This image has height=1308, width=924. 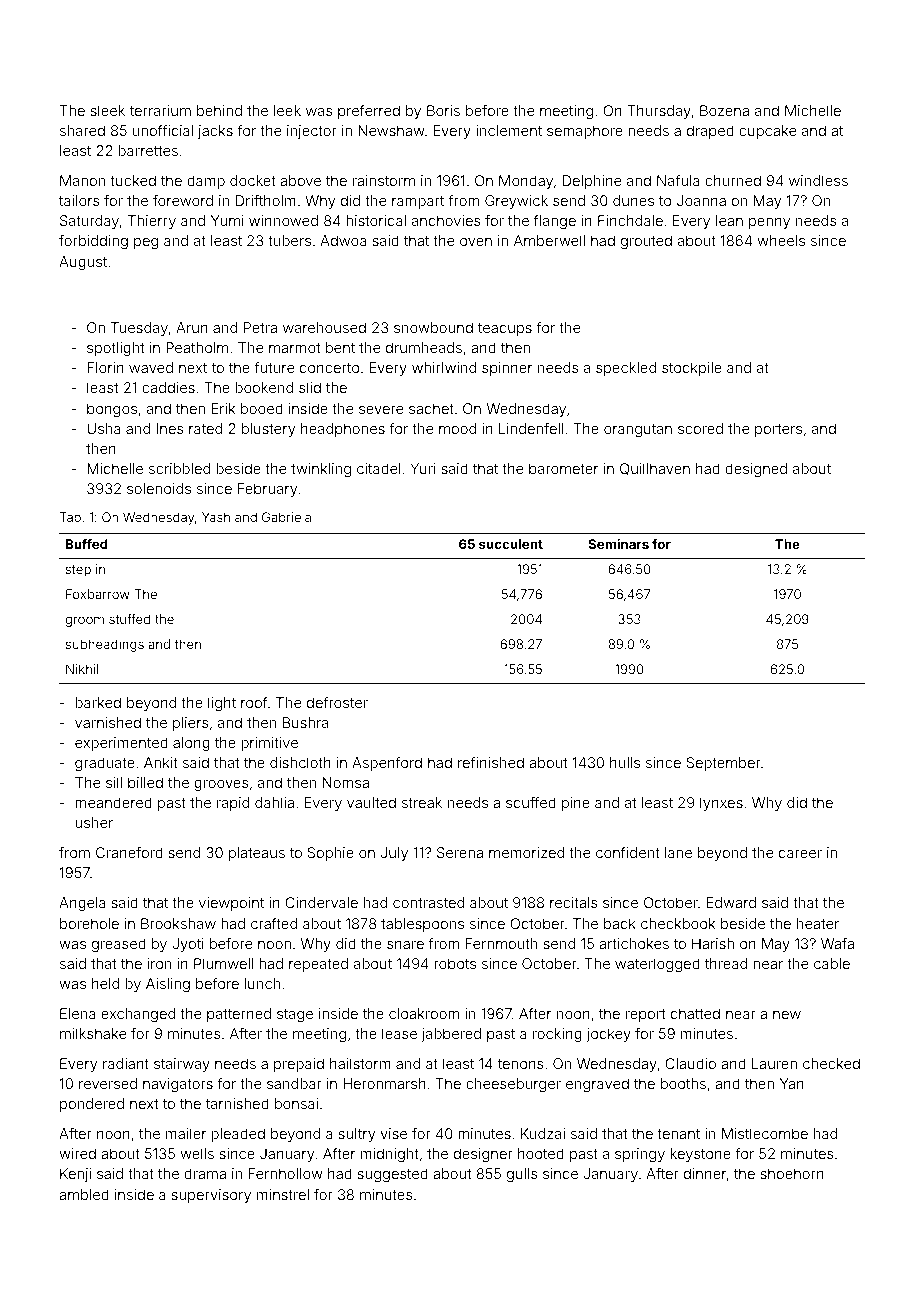 What do you see at coordinates (191, 724) in the image?
I see `pliers` at bounding box center [191, 724].
